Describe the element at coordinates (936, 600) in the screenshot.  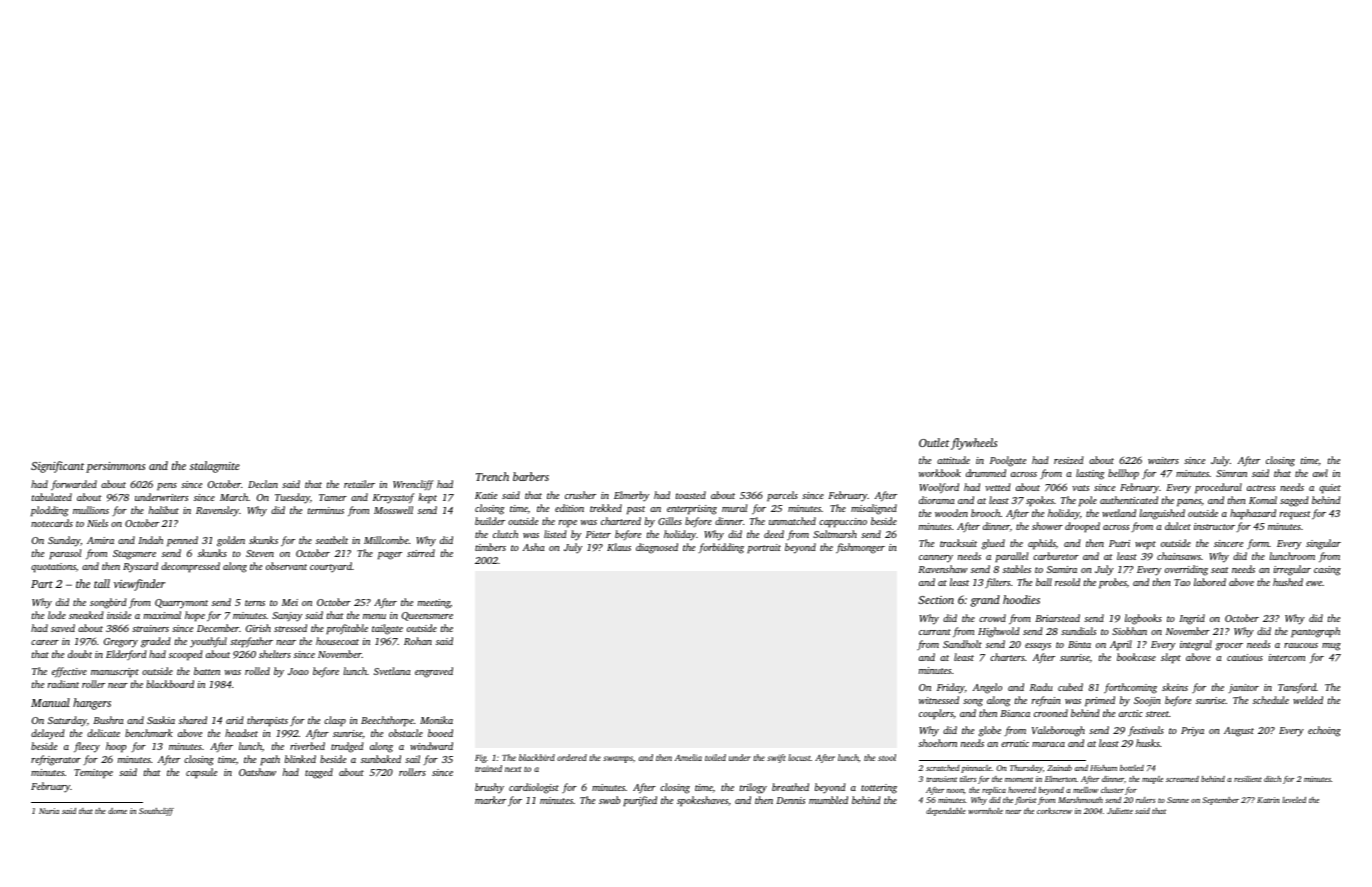
I see `Section` at that location.
